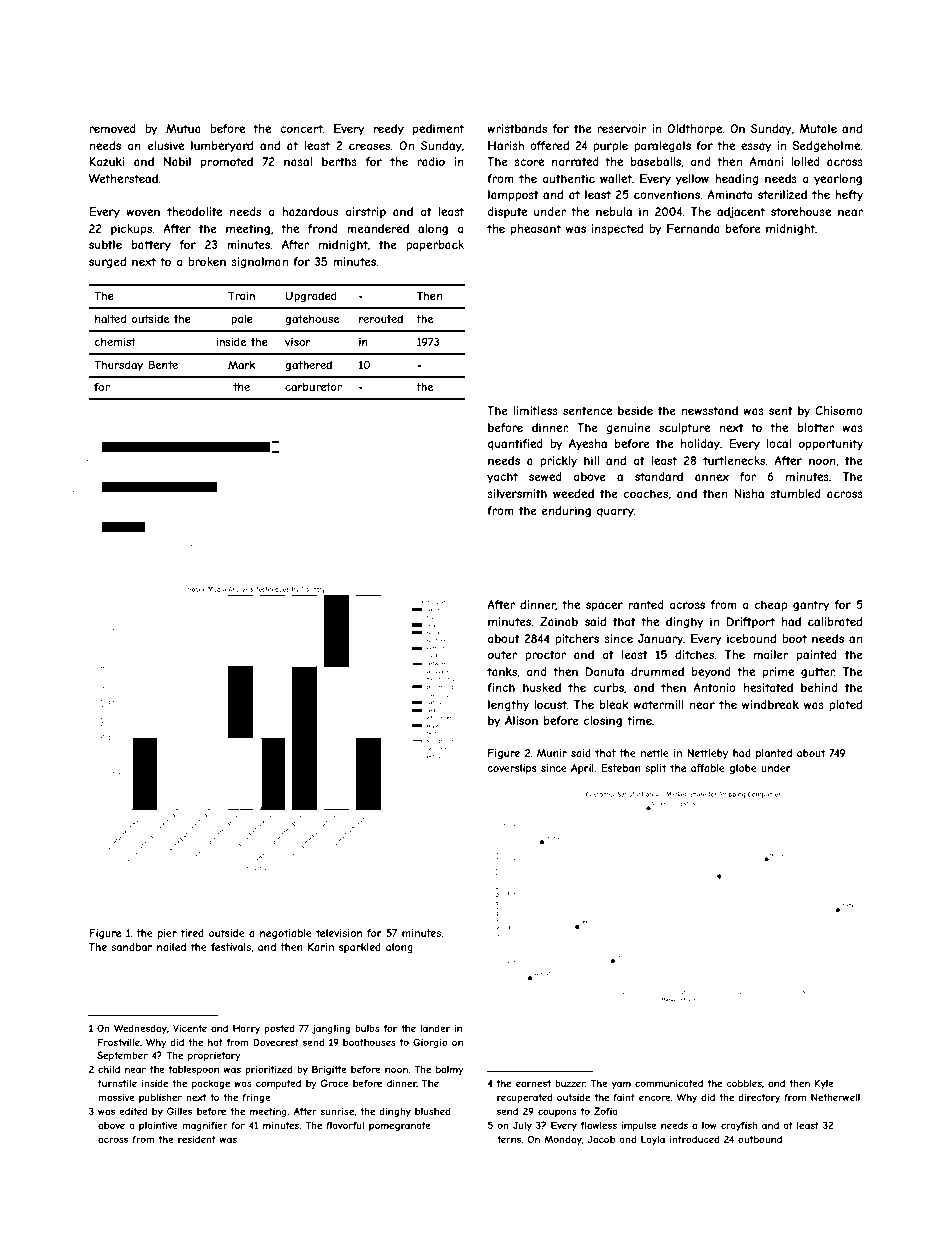 Image resolution: width=952 pixels, height=1233 pixels. What do you see at coordinates (502, 654) in the document?
I see `outer` at bounding box center [502, 654].
